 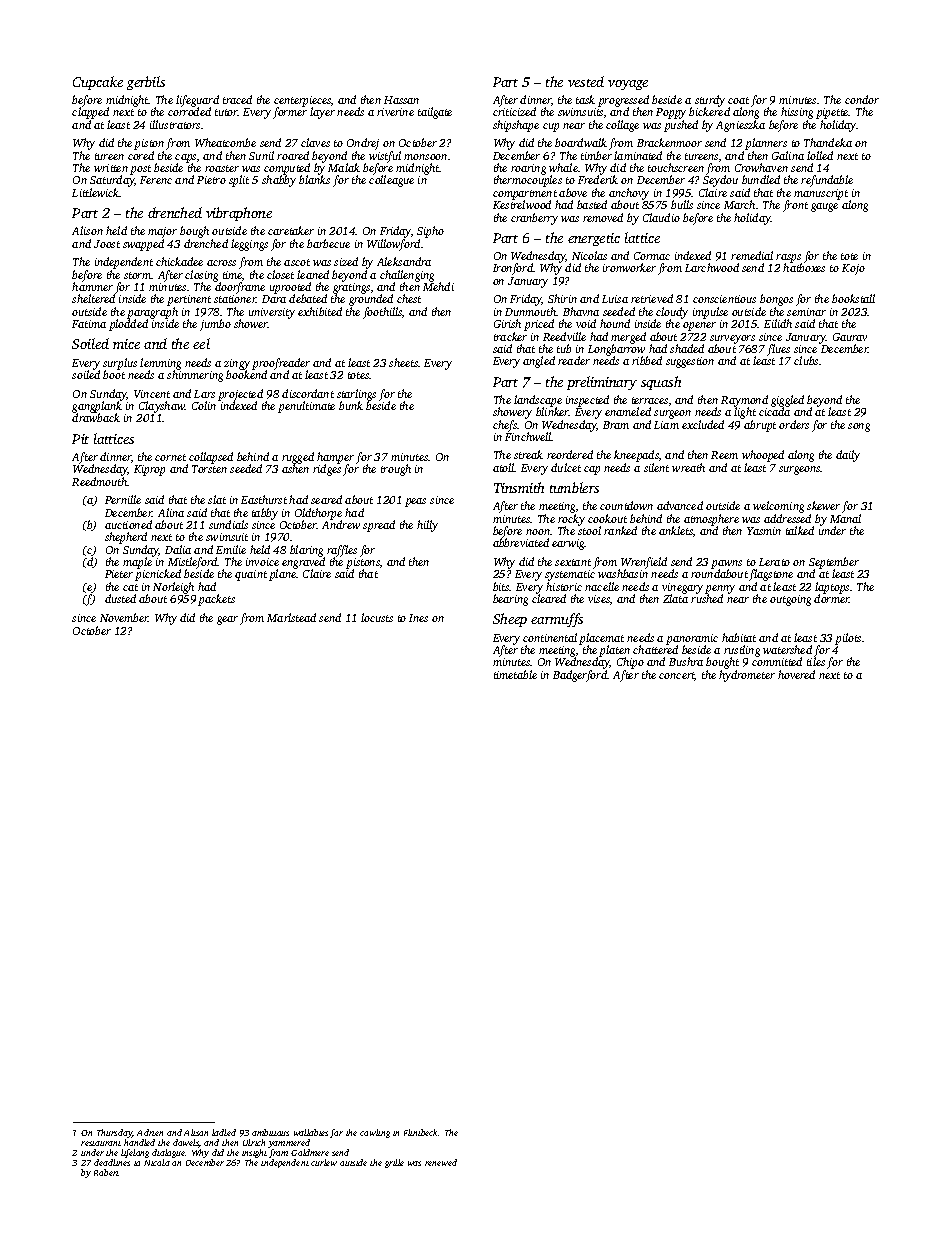 What do you see at coordinates (570, 454) in the page?
I see `reordered` at bounding box center [570, 454].
